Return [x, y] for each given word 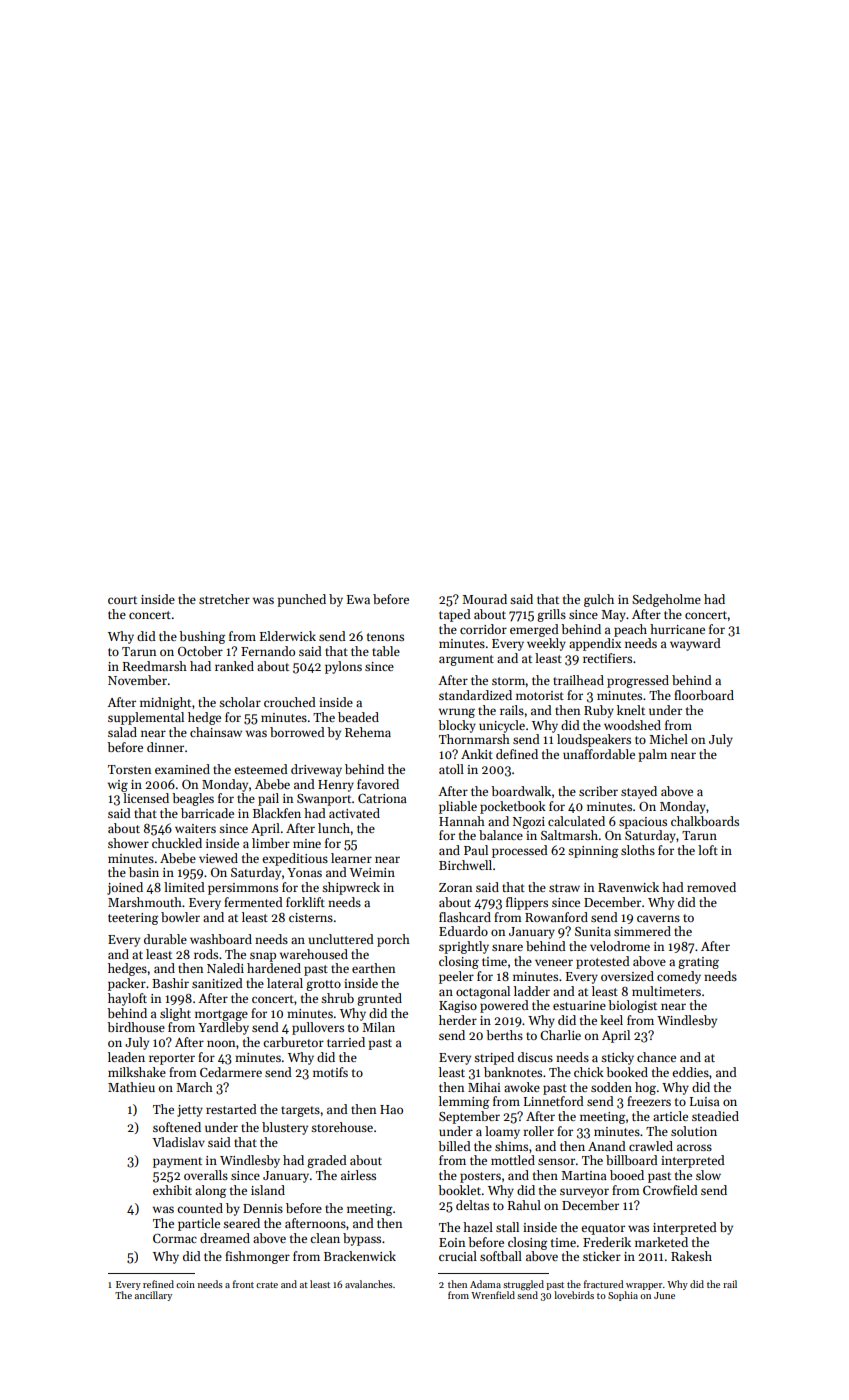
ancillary [153, 1296]
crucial [458, 1256]
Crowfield [670, 1190]
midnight [165, 703]
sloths [638, 850]
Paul [476, 850]
